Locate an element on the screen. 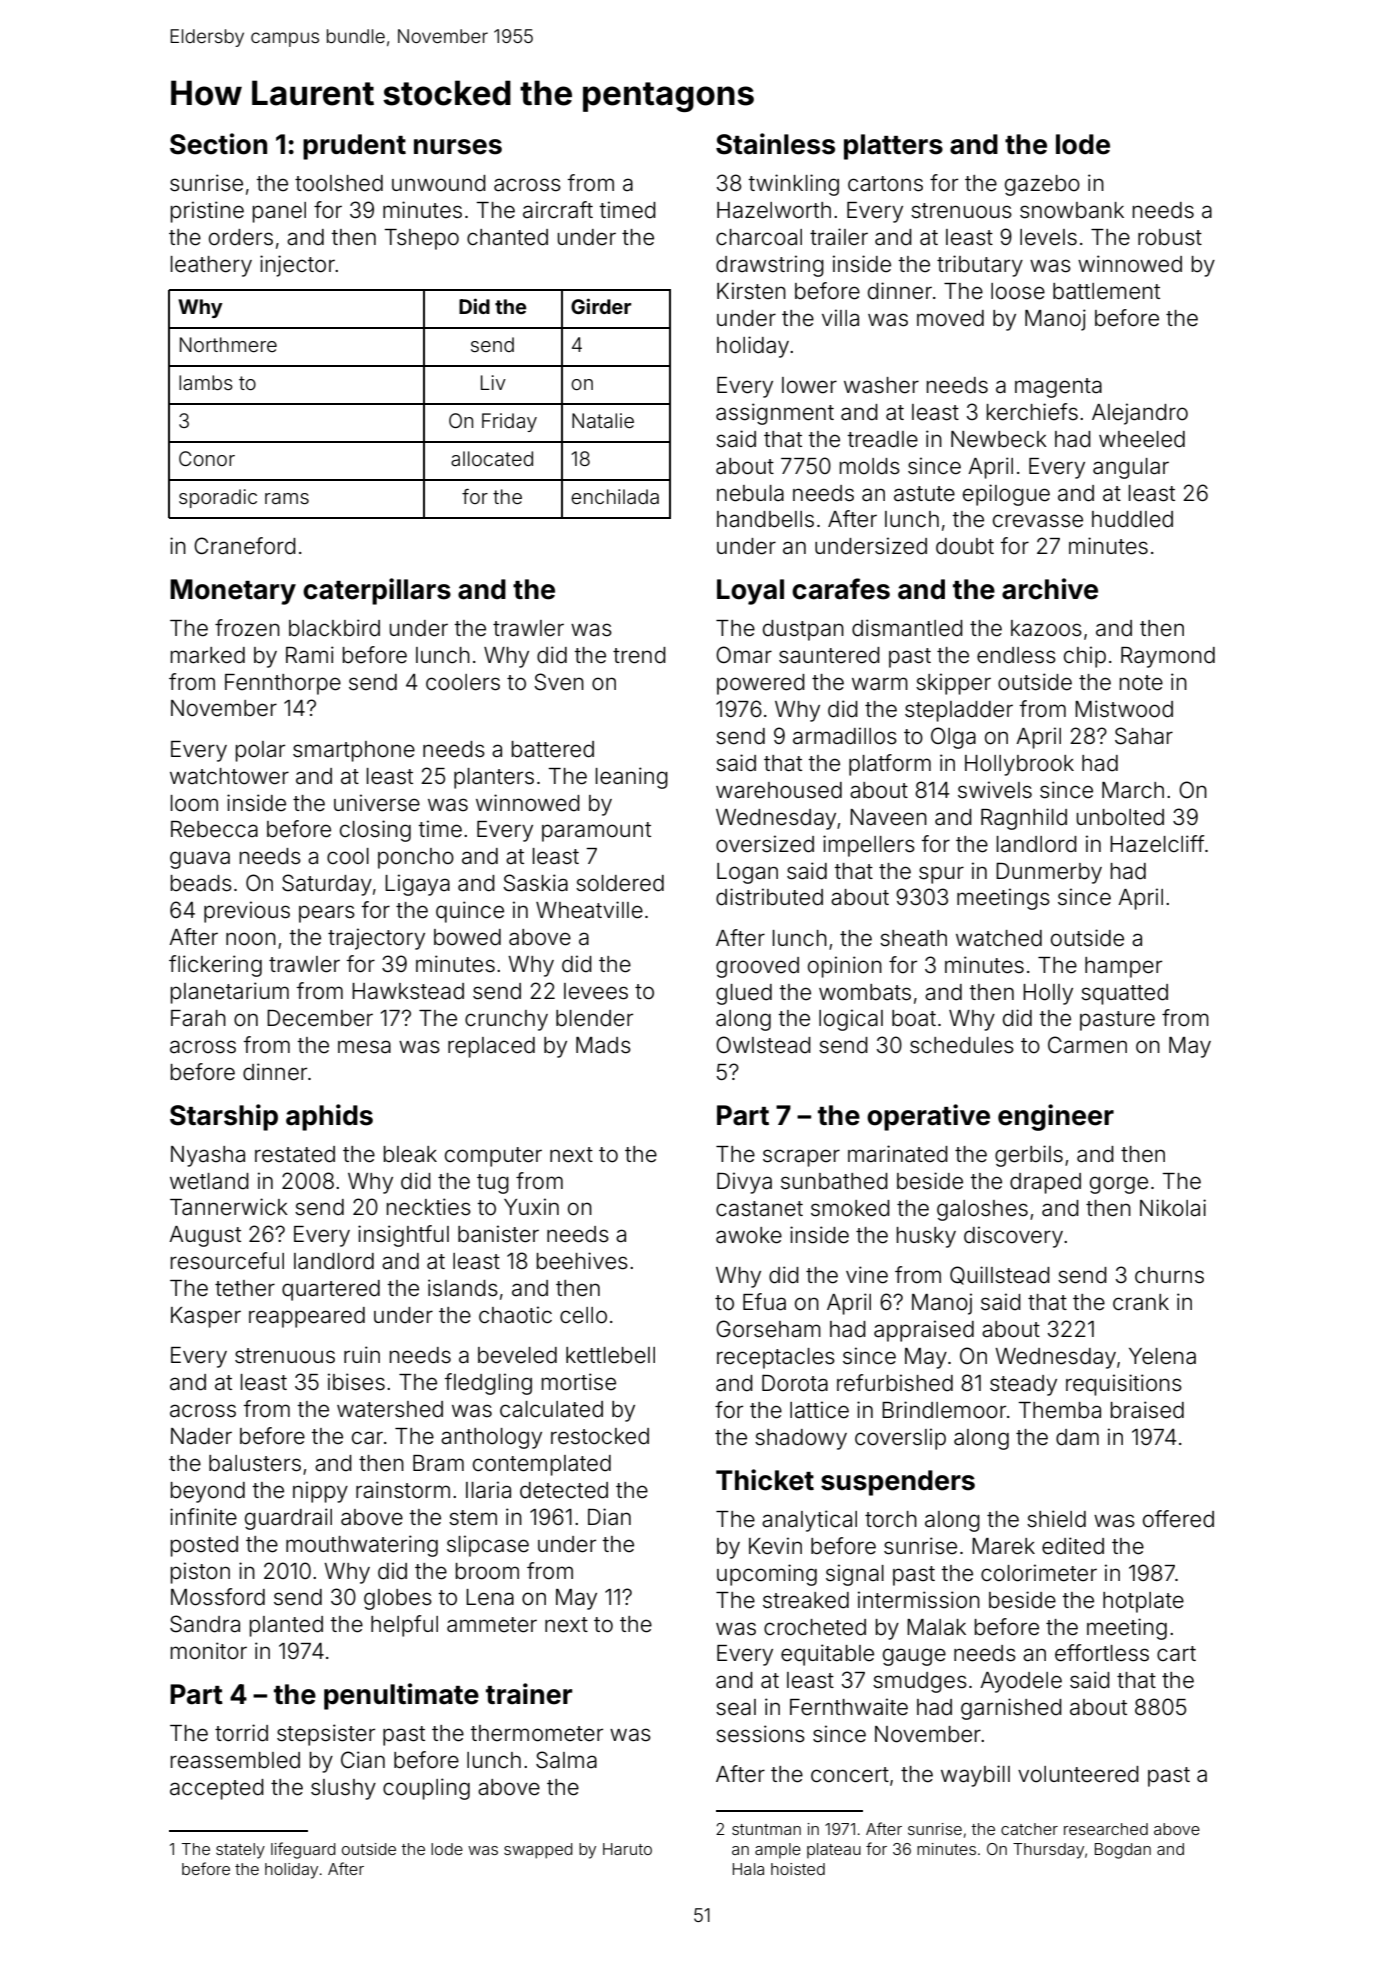 This screenshot has height=1969, width=1386. Wheatville is located at coordinates (589, 910).
